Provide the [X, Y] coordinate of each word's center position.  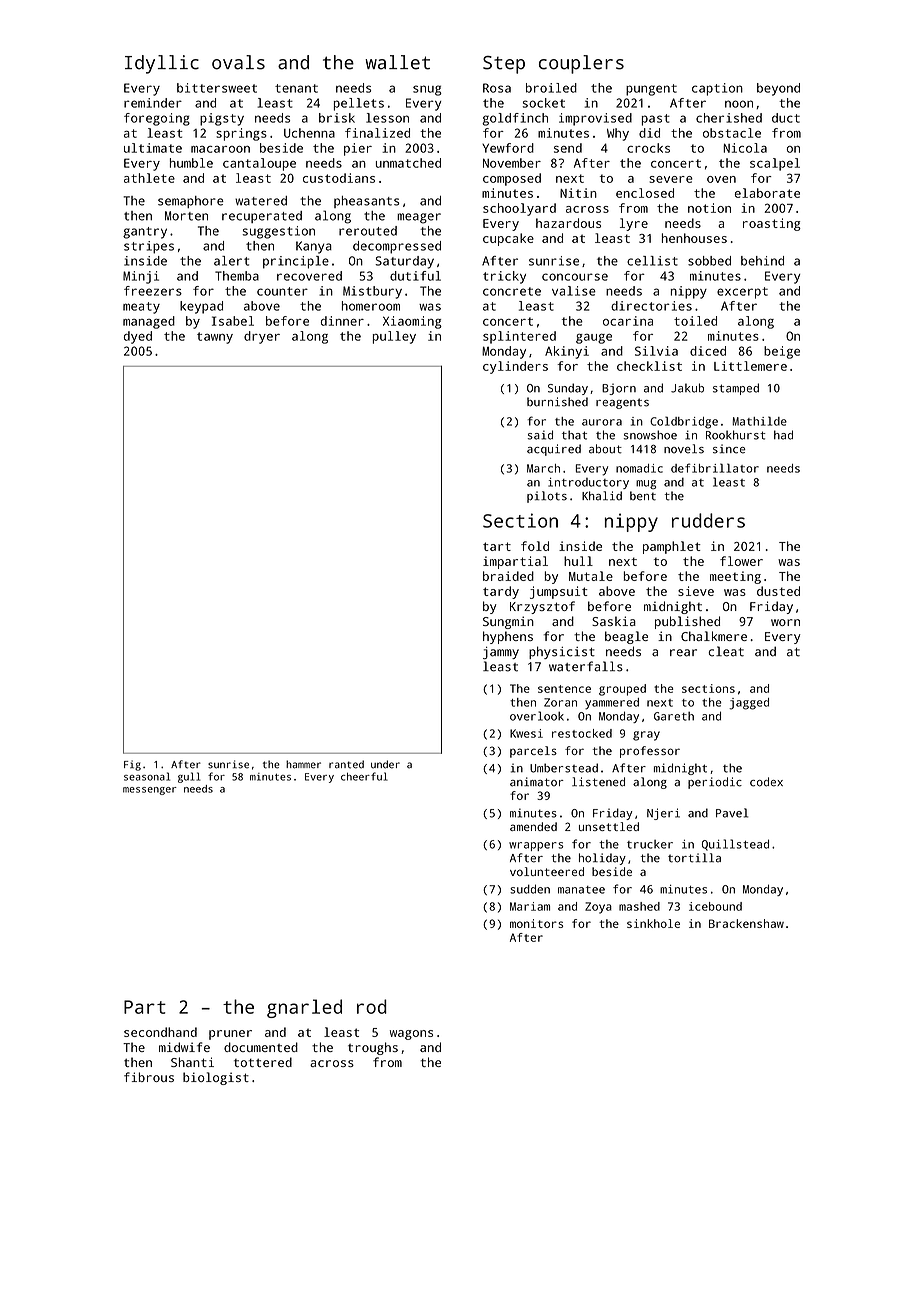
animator [537, 782]
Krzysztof [542, 607]
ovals [238, 62]
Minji [141, 277]
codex [766, 782]
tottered [263, 1062]
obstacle [732, 133]
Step [504, 65]
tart [497, 546]
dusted [778, 591]
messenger [150, 791]
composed [512, 179]
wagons [411, 1035]
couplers [581, 64]
